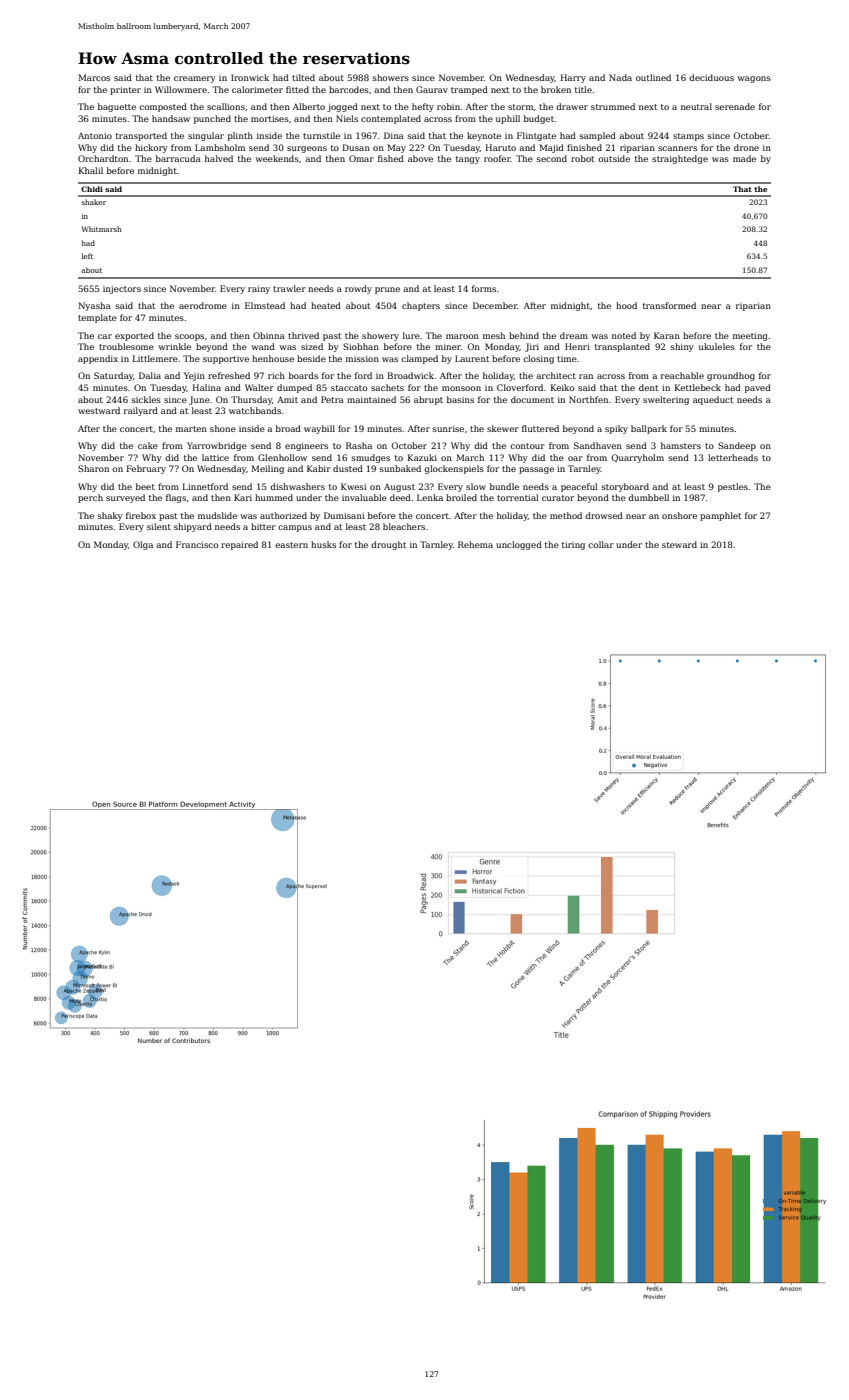 This document has height=1400, width=849. Describe the element at coordinates (519, 545) in the document. I see `unclogged` at that location.
